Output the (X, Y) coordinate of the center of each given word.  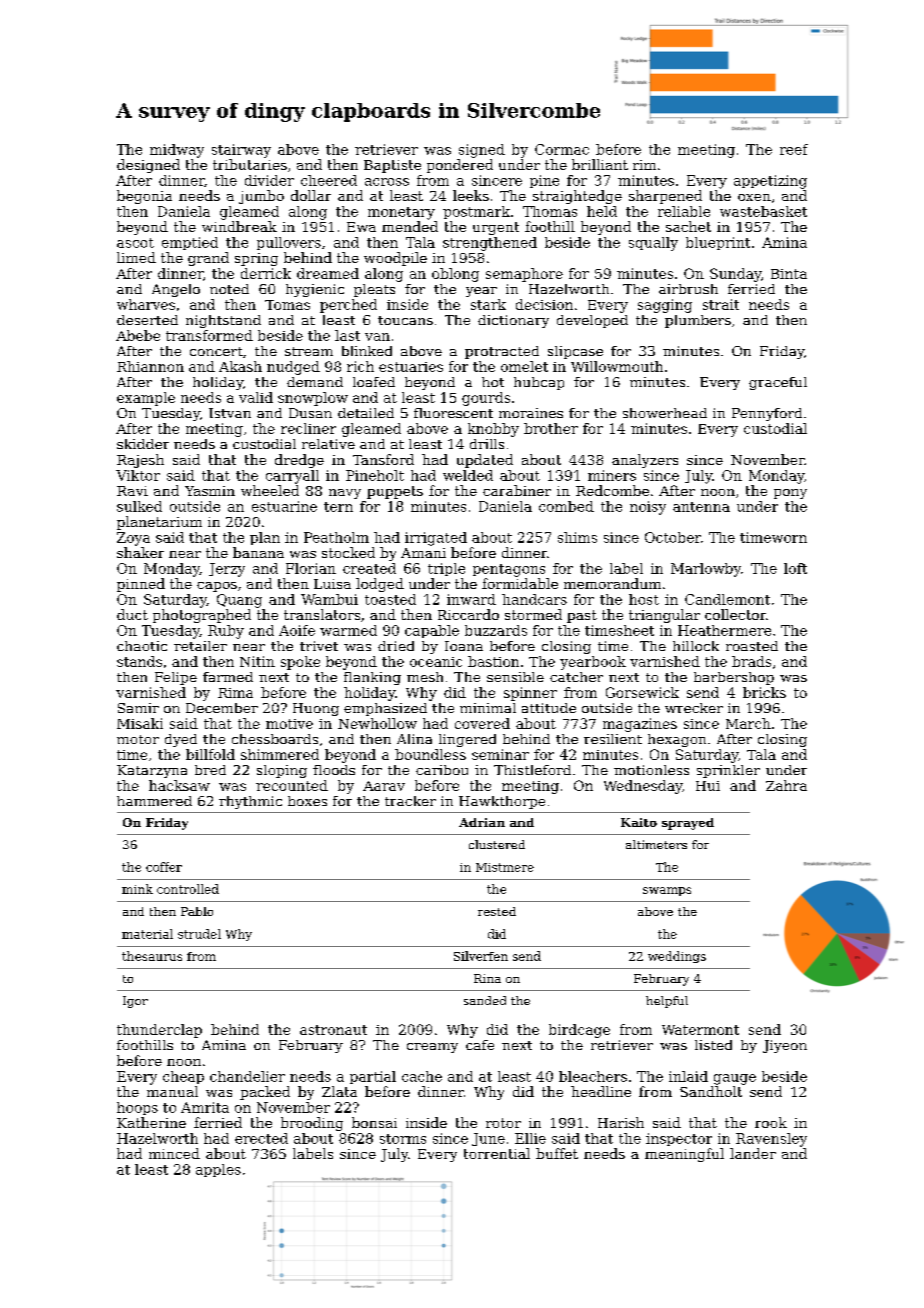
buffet (557, 1153)
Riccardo (468, 614)
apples (218, 1170)
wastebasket (763, 211)
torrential (497, 1153)
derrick (266, 273)
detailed (366, 413)
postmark (476, 212)
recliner (308, 428)
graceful (778, 383)
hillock (696, 646)
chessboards (275, 739)
